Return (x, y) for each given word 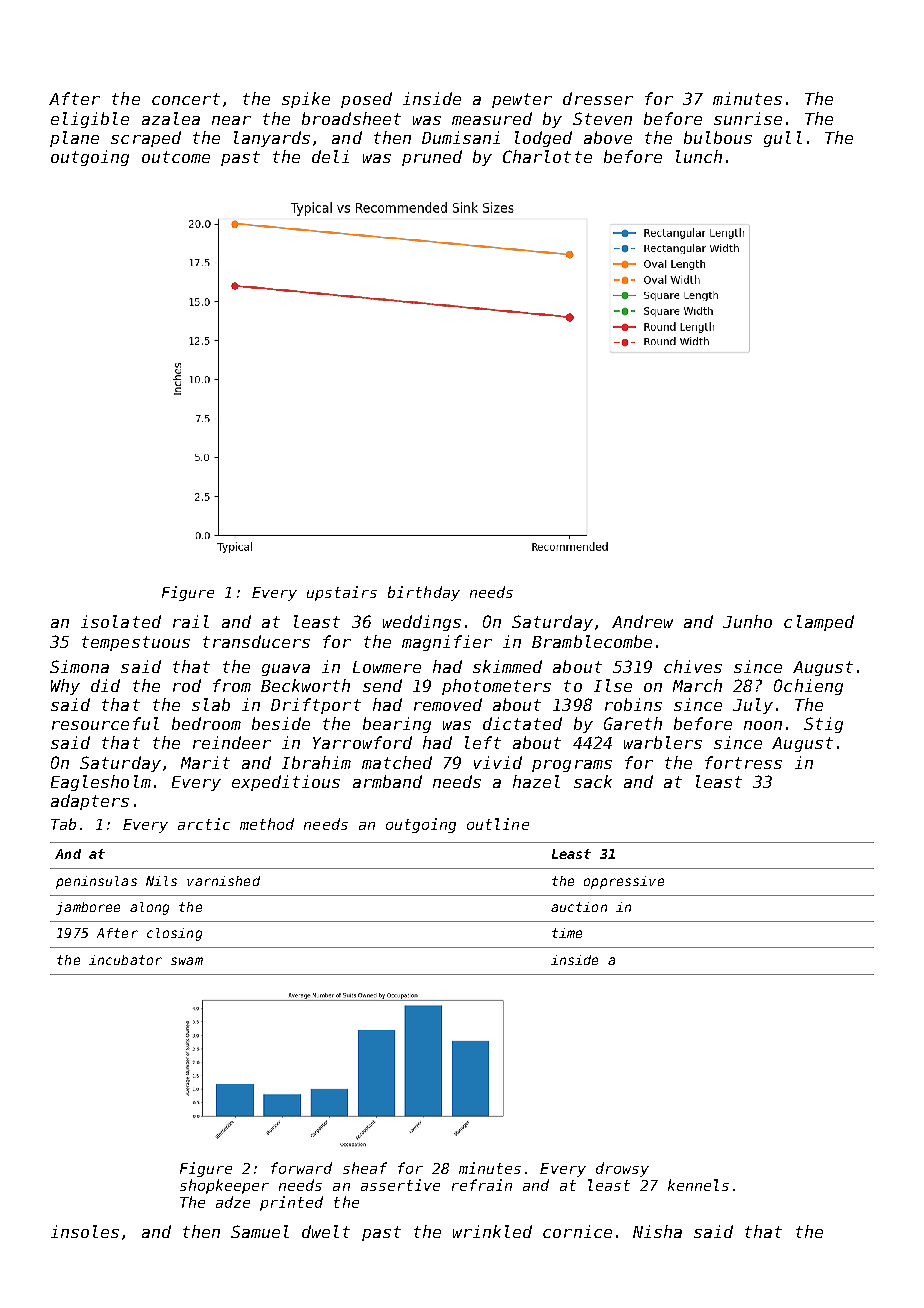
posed (366, 100)
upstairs (342, 593)
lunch (699, 156)
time (567, 933)
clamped (819, 623)
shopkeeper (224, 1186)
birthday (424, 593)
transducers (256, 641)
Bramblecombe (592, 641)
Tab (63, 824)
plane (74, 139)
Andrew (642, 621)
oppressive (624, 882)
